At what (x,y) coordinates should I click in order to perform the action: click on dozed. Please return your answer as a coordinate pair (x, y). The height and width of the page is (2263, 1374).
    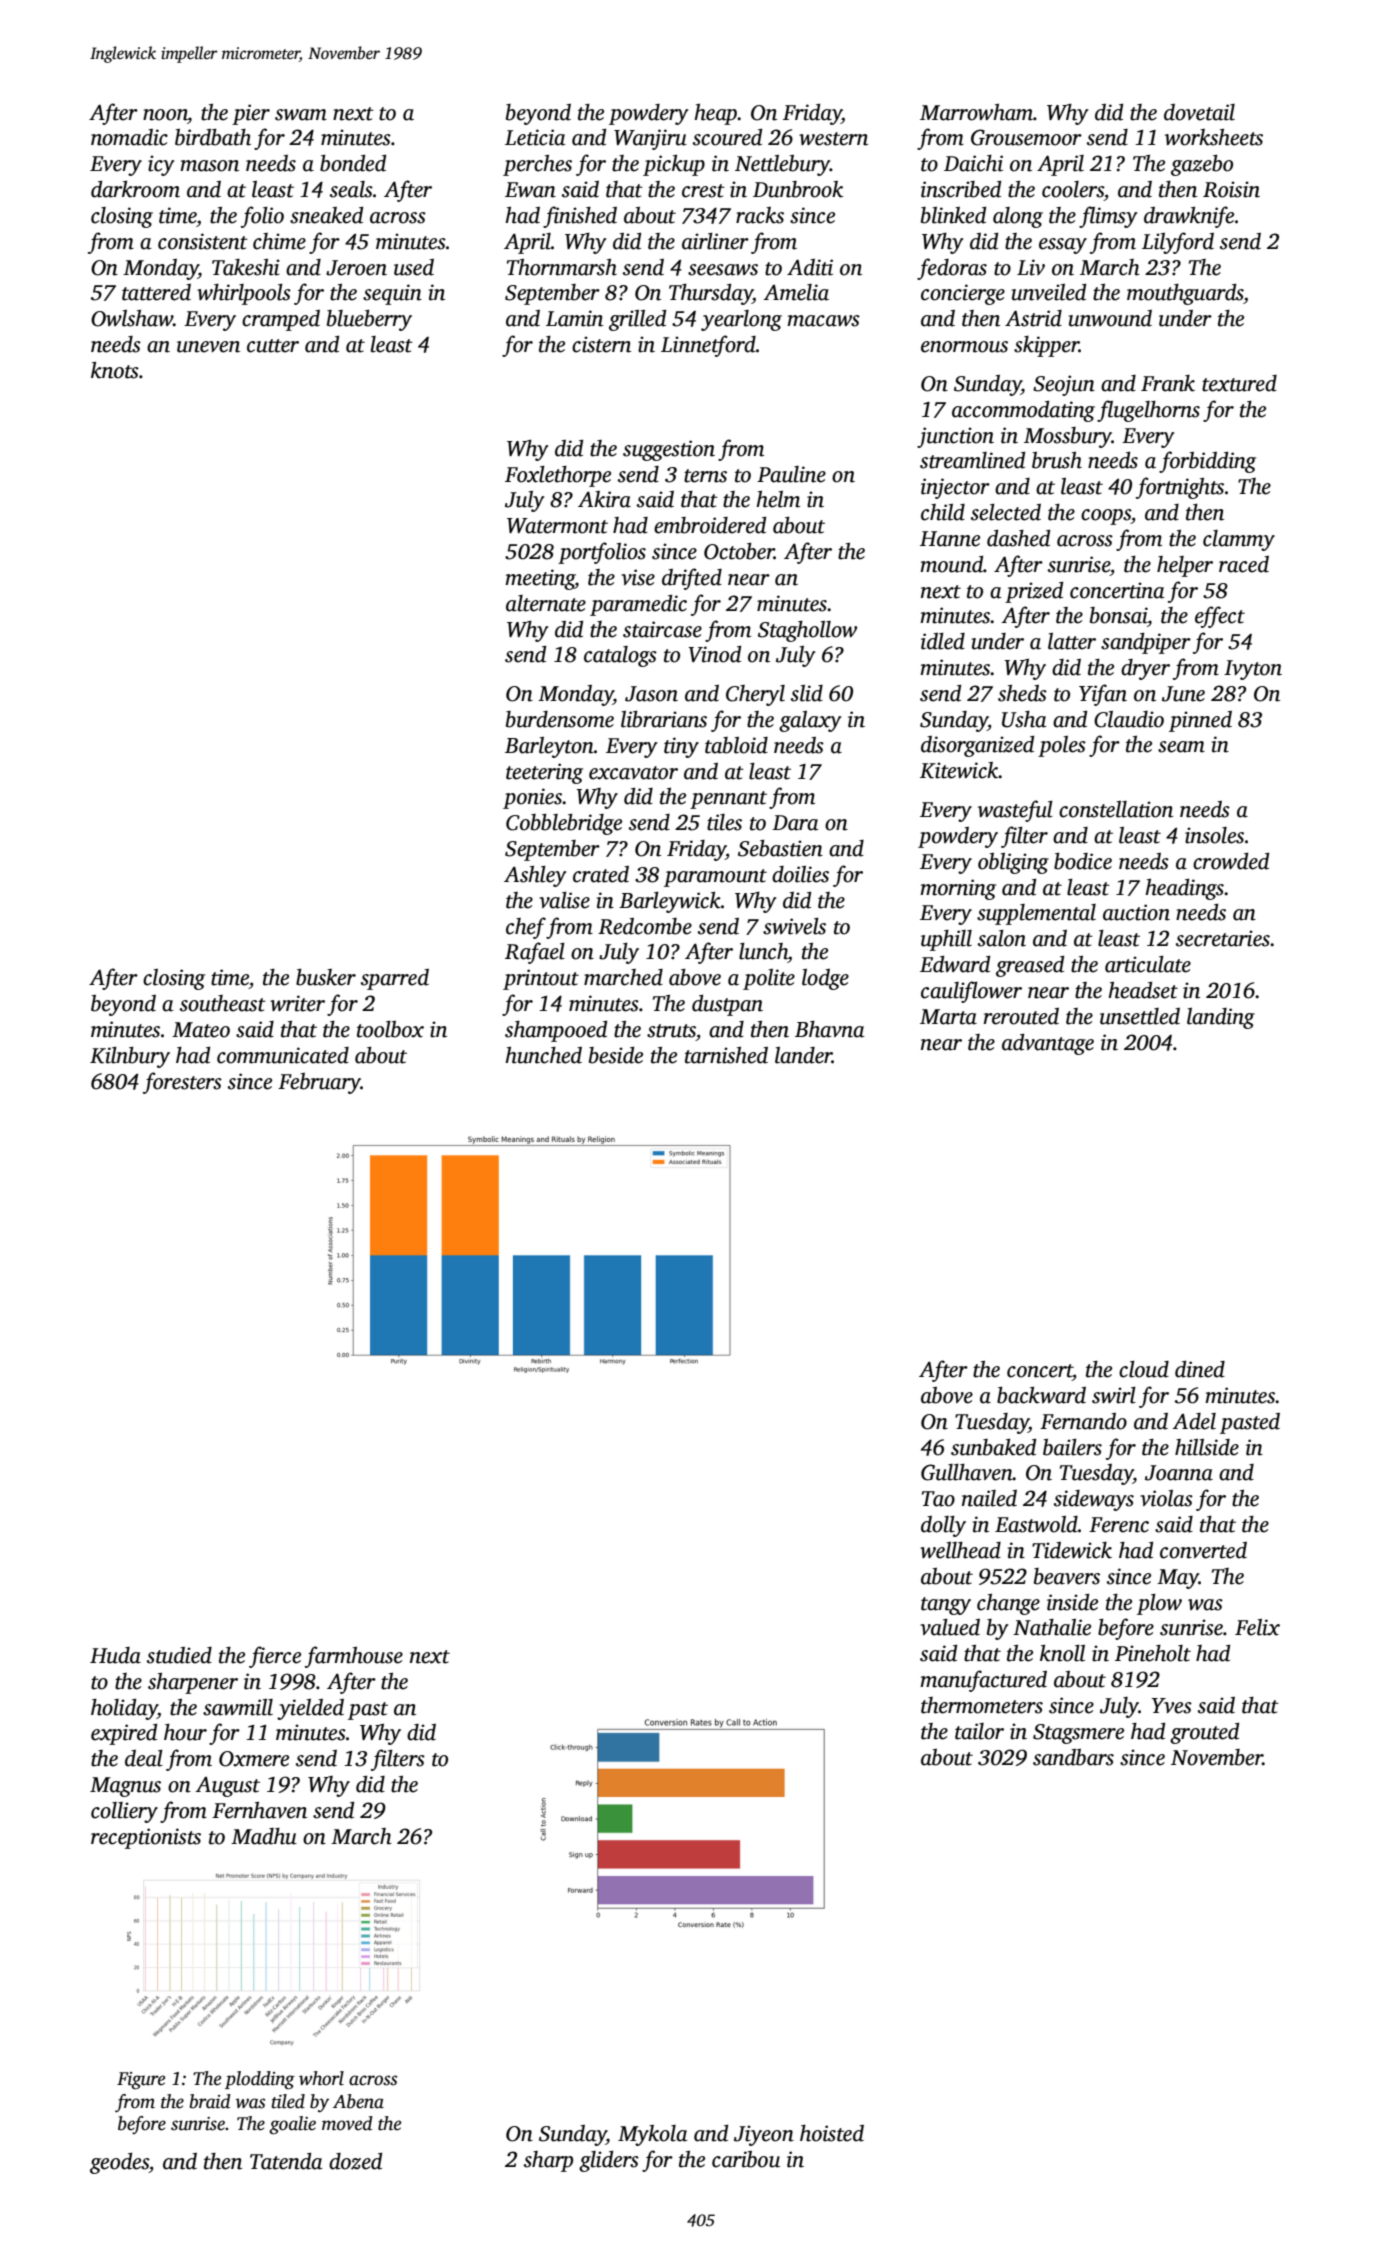
    Looking at the image, I should click on (355, 2161).
